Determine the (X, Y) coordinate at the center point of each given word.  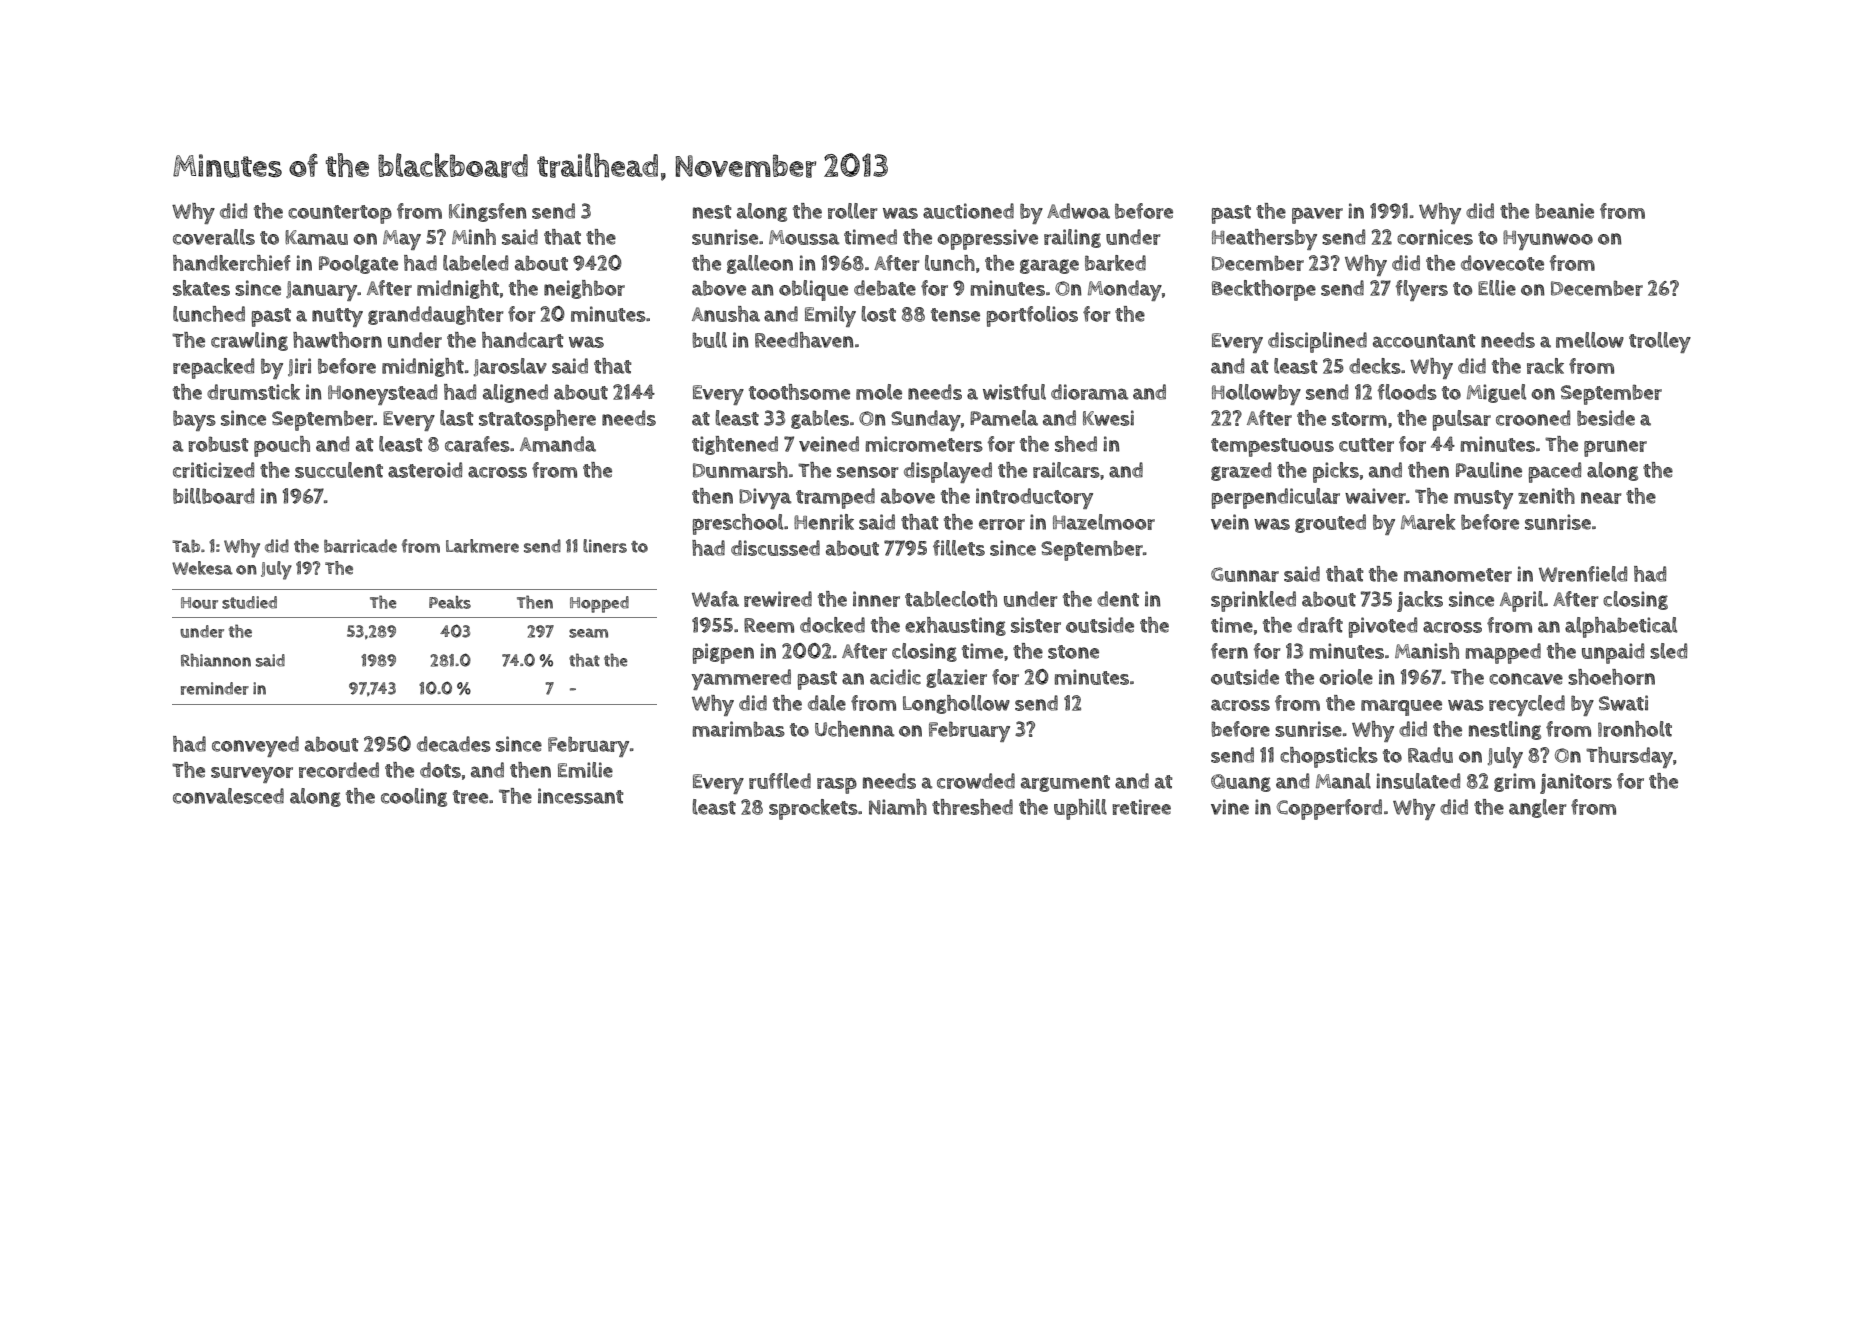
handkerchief (232, 263)
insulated (1418, 781)
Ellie (1497, 288)
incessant (581, 796)
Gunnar (1245, 574)
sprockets (813, 809)
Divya (765, 498)
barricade (360, 546)
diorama (1090, 392)
